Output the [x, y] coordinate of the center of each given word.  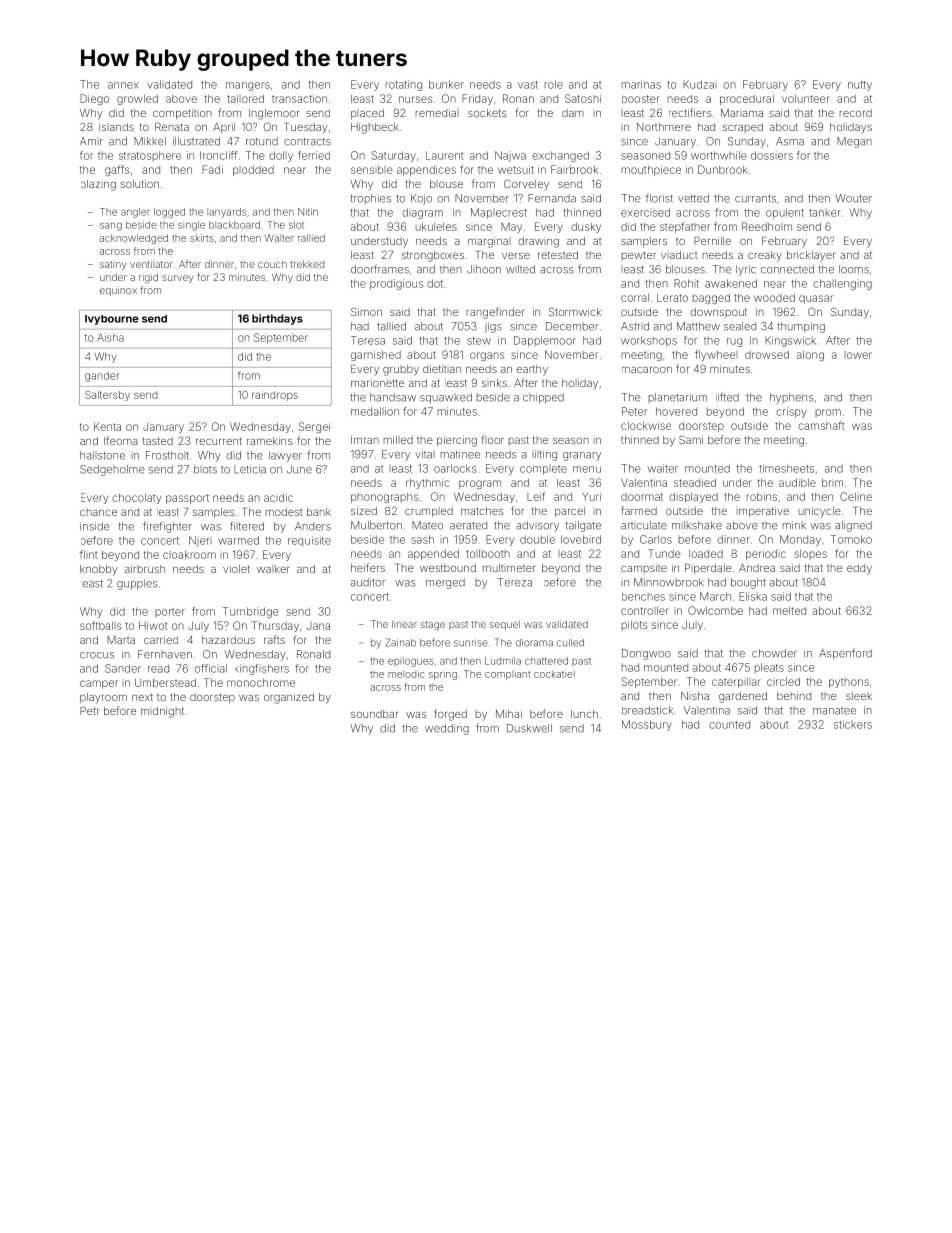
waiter [663, 468]
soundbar [374, 714]
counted [729, 725]
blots [205, 469]
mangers [248, 86]
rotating [404, 85]
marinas [641, 84]
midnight [162, 712]
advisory [537, 526]
